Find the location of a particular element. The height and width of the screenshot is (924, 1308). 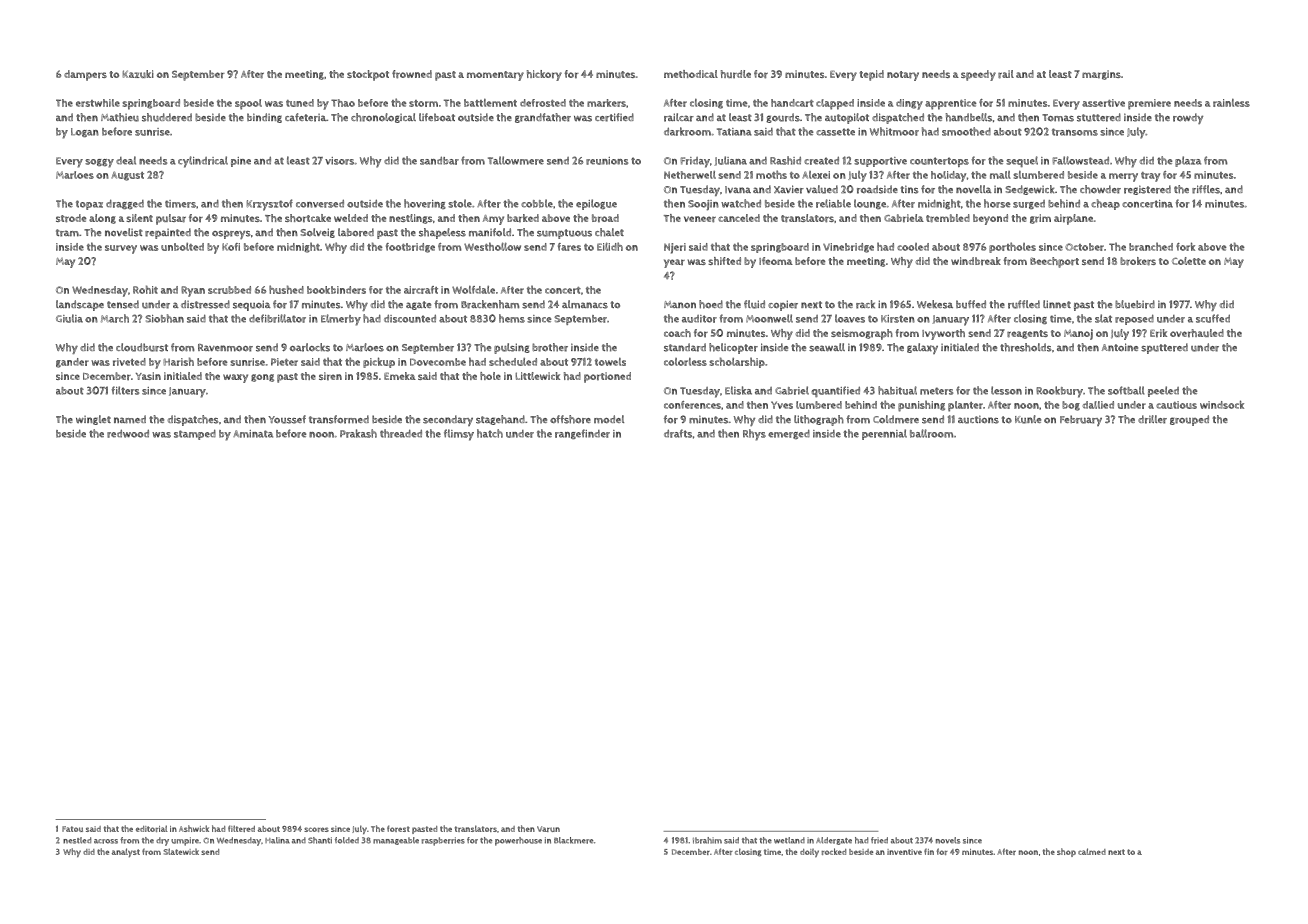

Rhys is located at coordinates (754, 435).
